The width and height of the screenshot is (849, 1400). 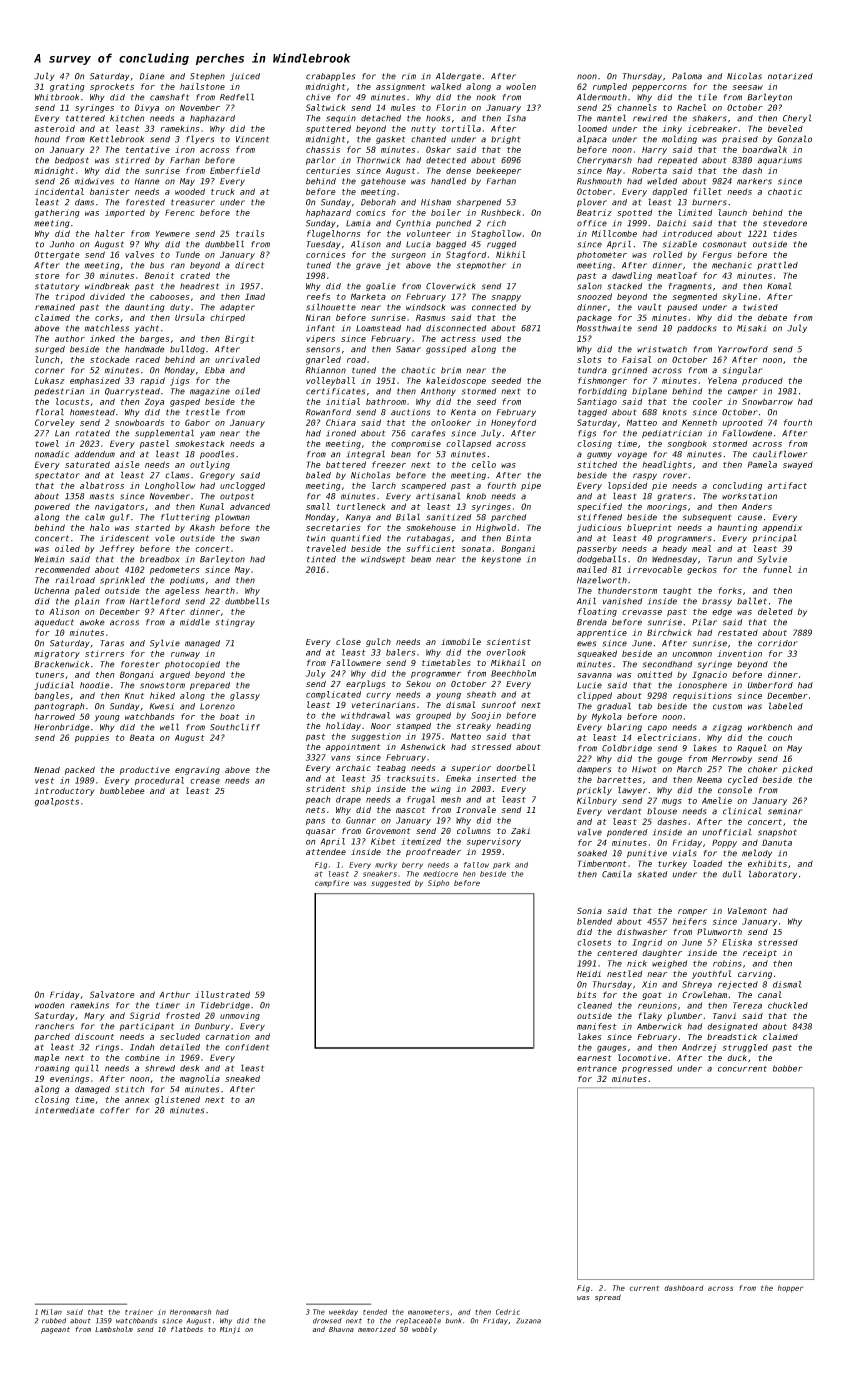 I want to click on notarized, so click(x=790, y=76).
